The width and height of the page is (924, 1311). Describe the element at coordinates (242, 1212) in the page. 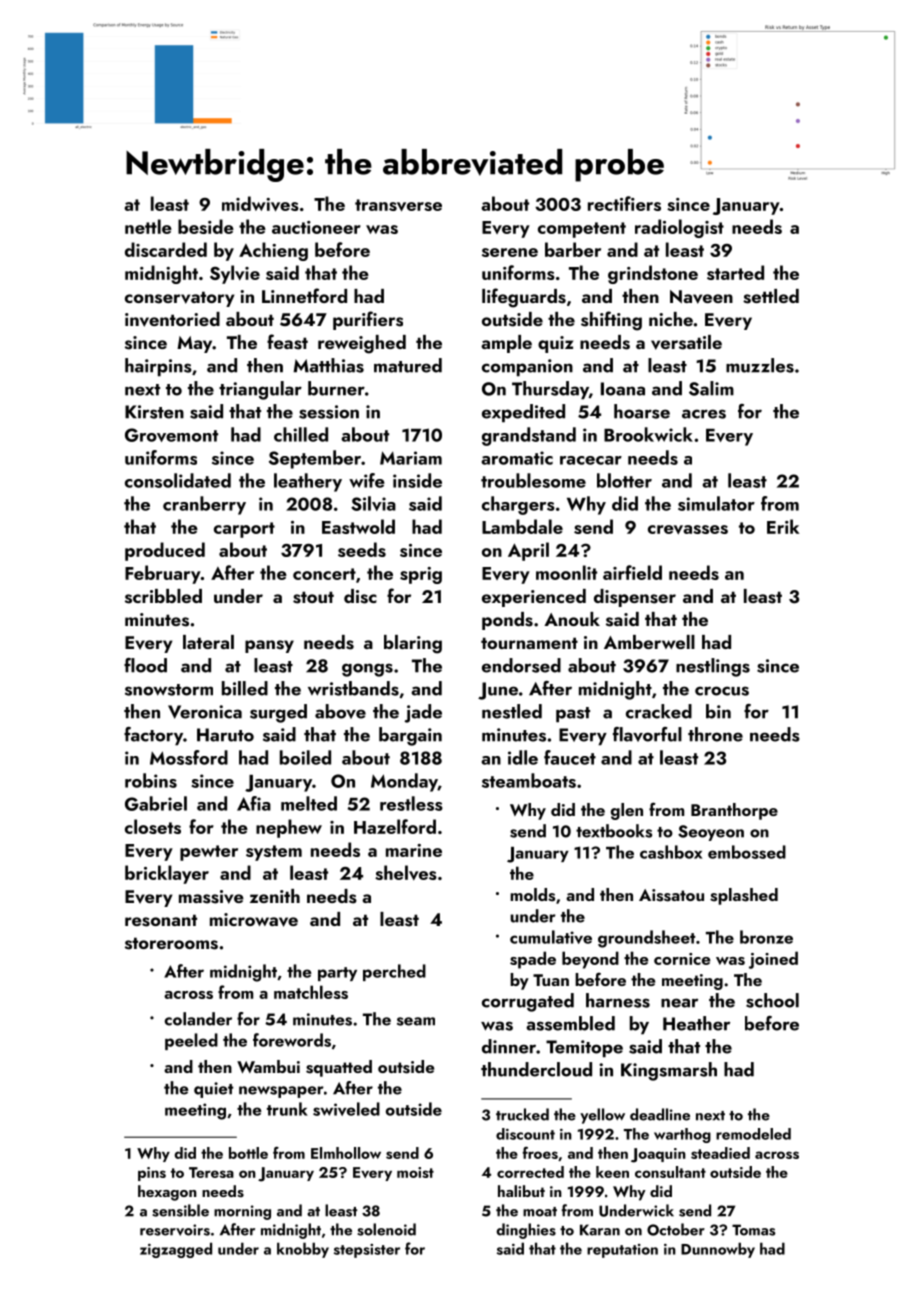

I see `morning` at that location.
